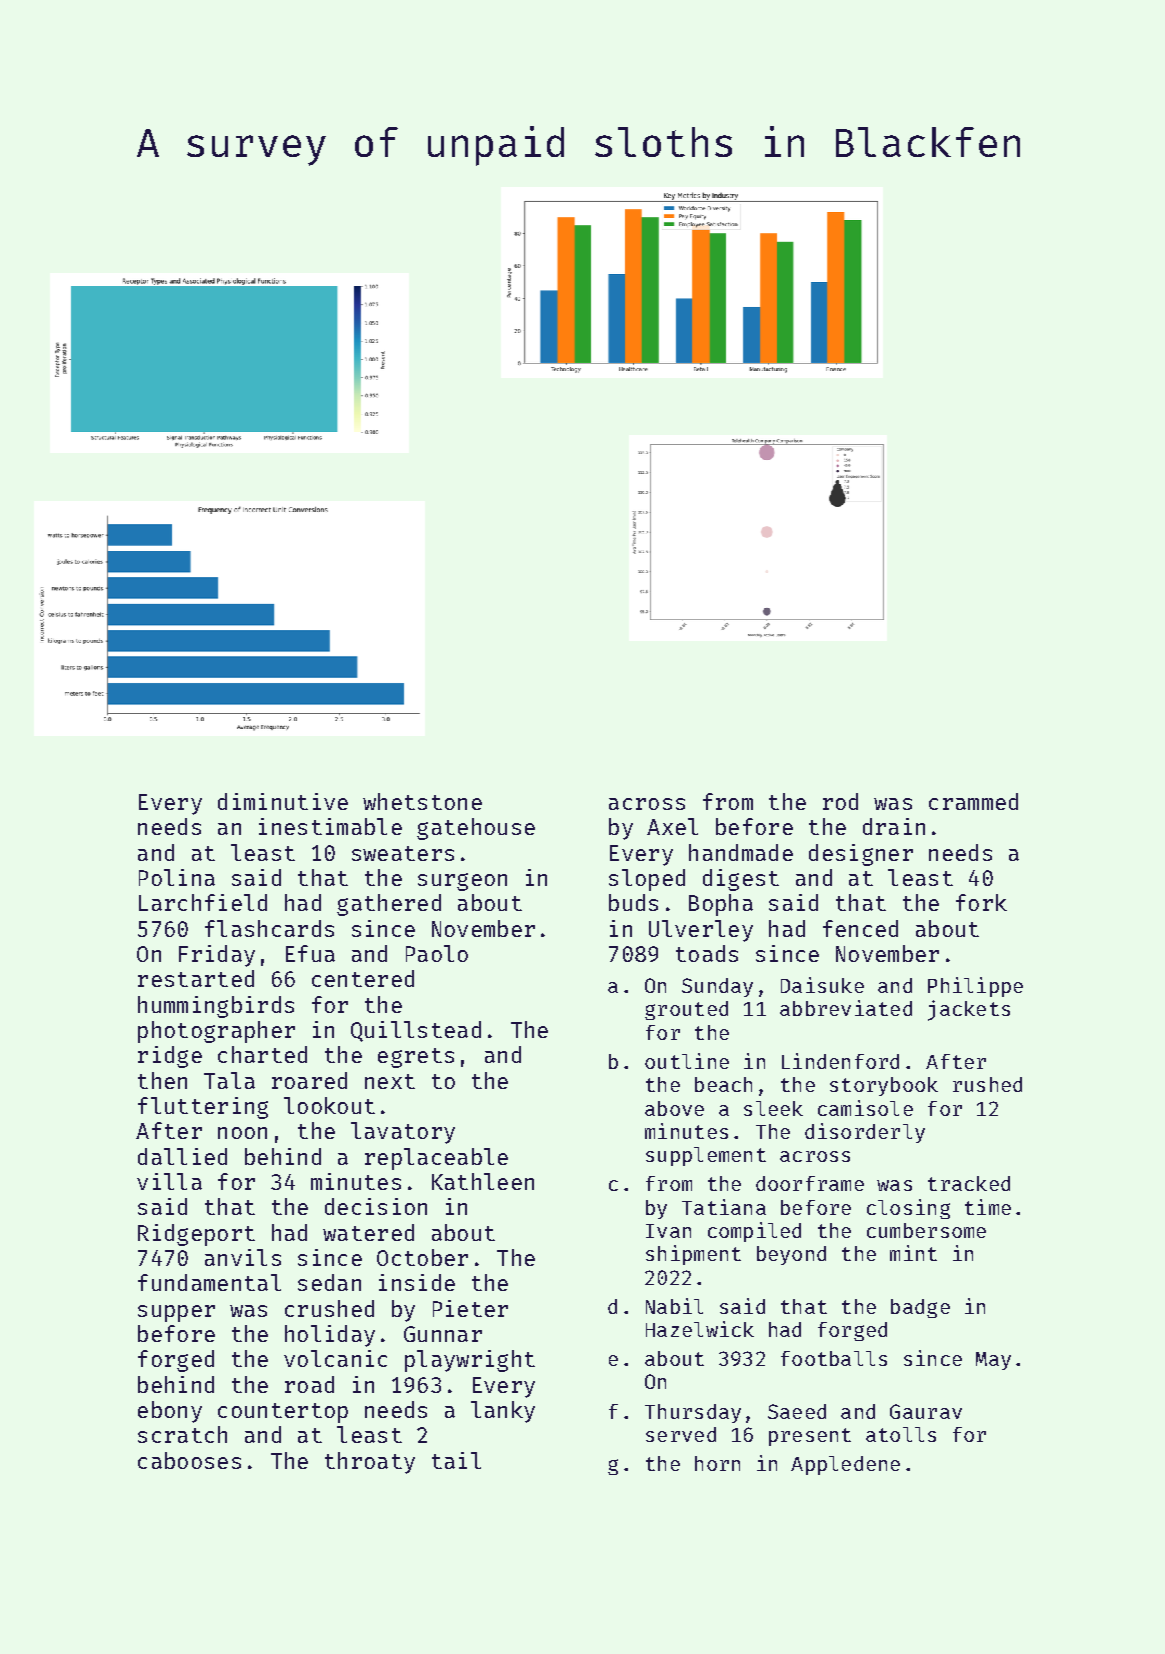 This screenshot has width=1165, height=1654. Describe the element at coordinates (503, 1412) in the screenshot. I see `lanky` at that location.
